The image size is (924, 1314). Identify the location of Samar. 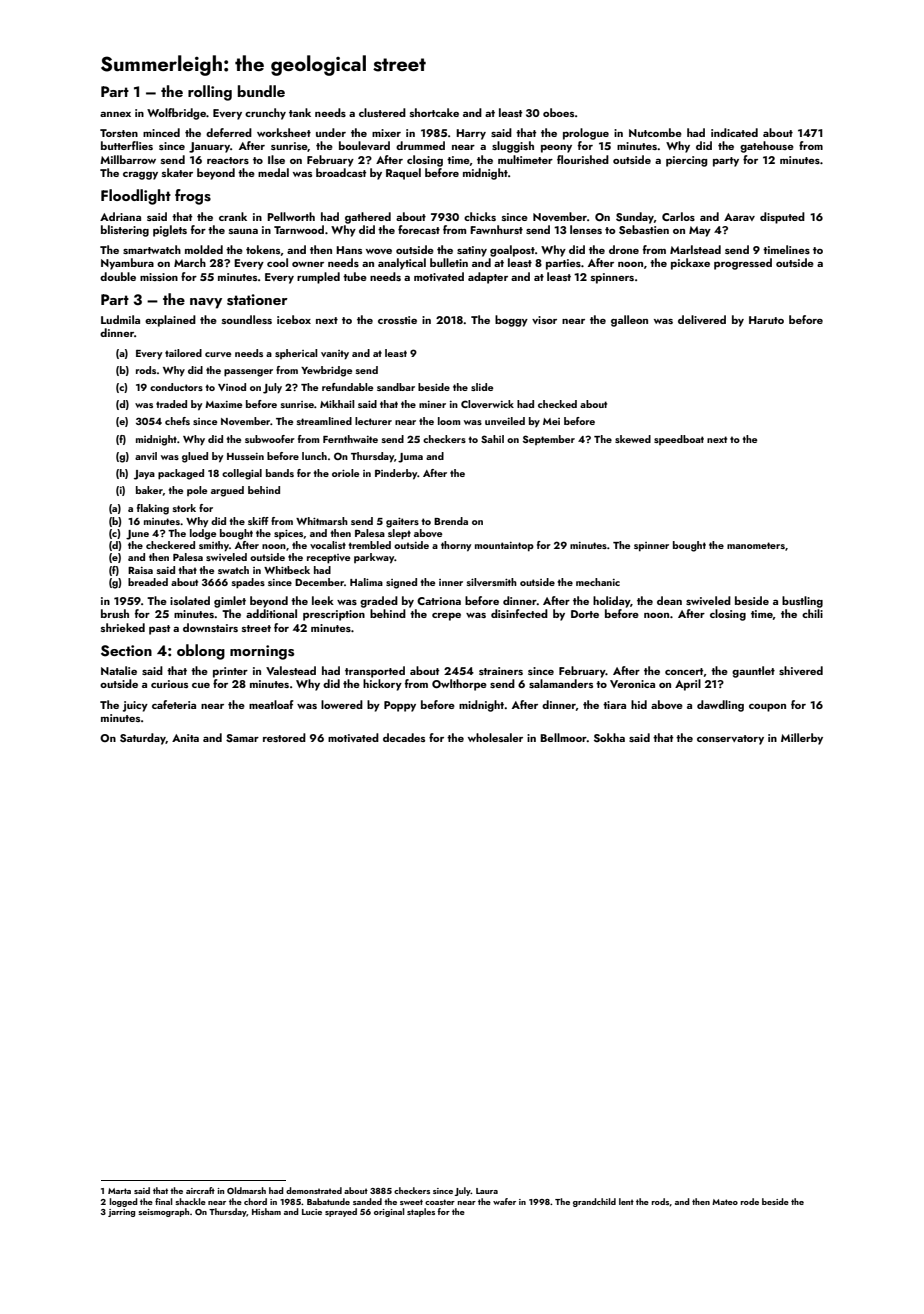
(242, 738).
